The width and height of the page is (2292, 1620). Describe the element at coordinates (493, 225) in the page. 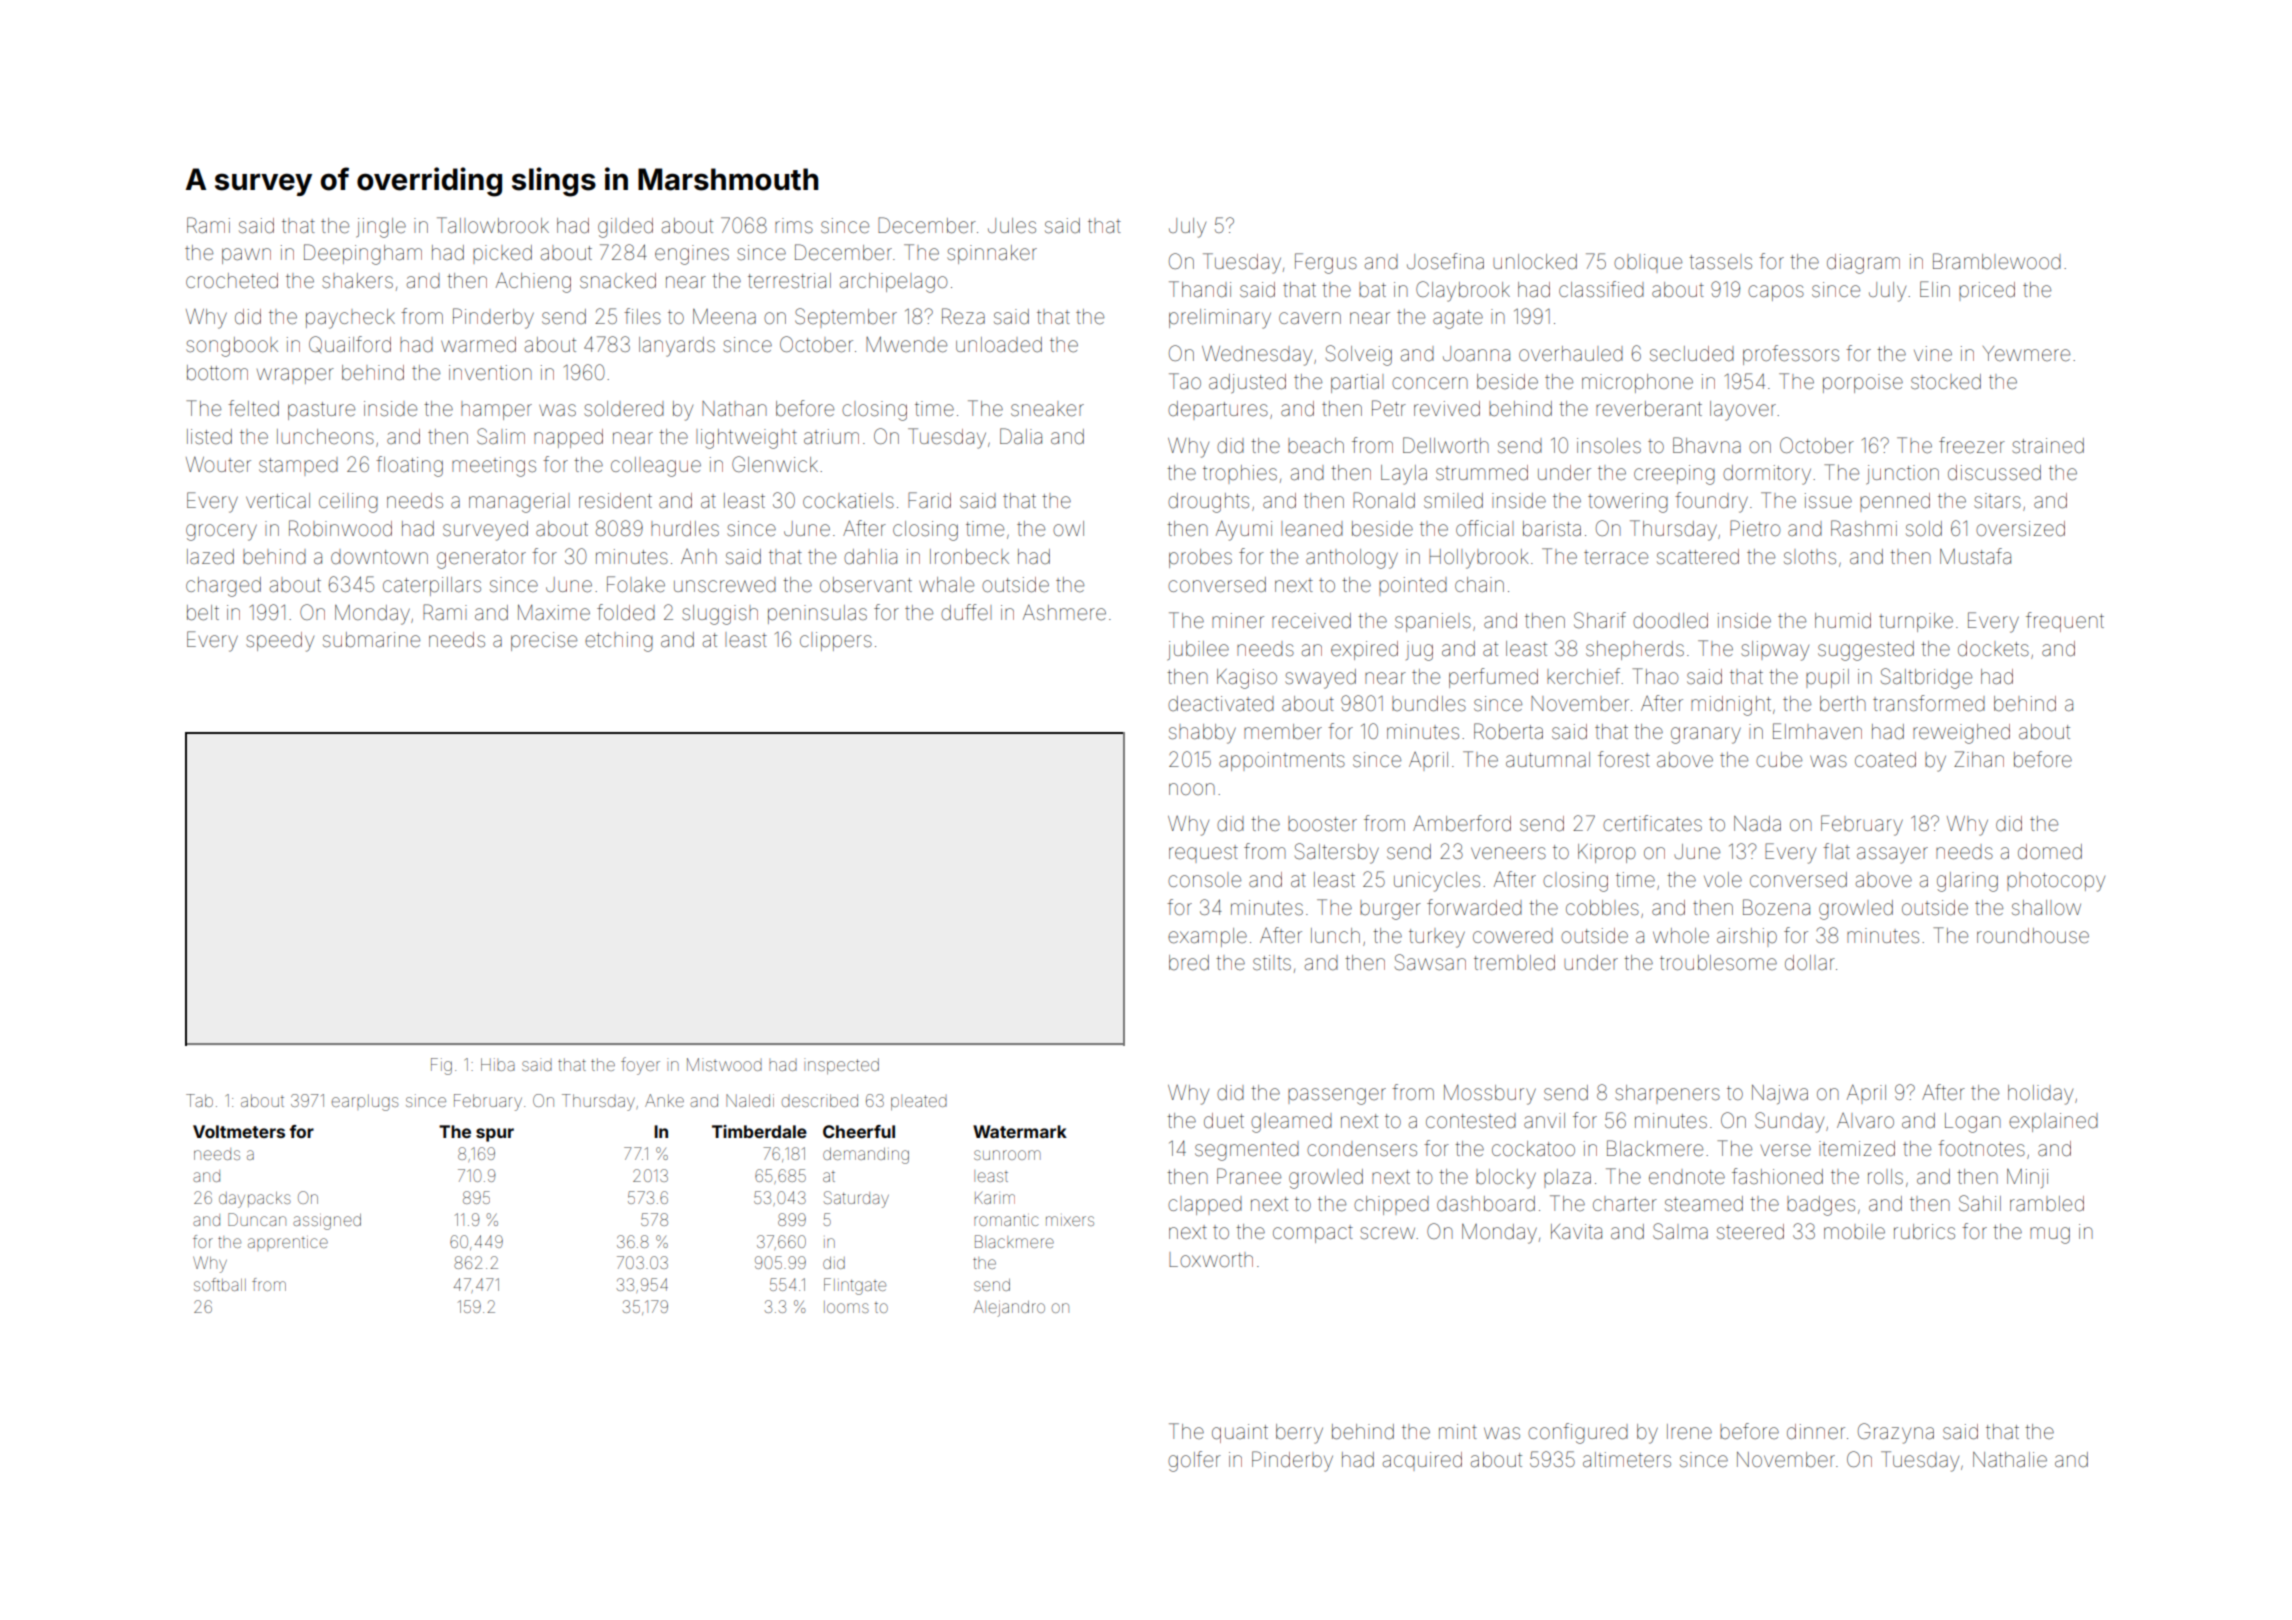

I see `Tallowbrook` at that location.
